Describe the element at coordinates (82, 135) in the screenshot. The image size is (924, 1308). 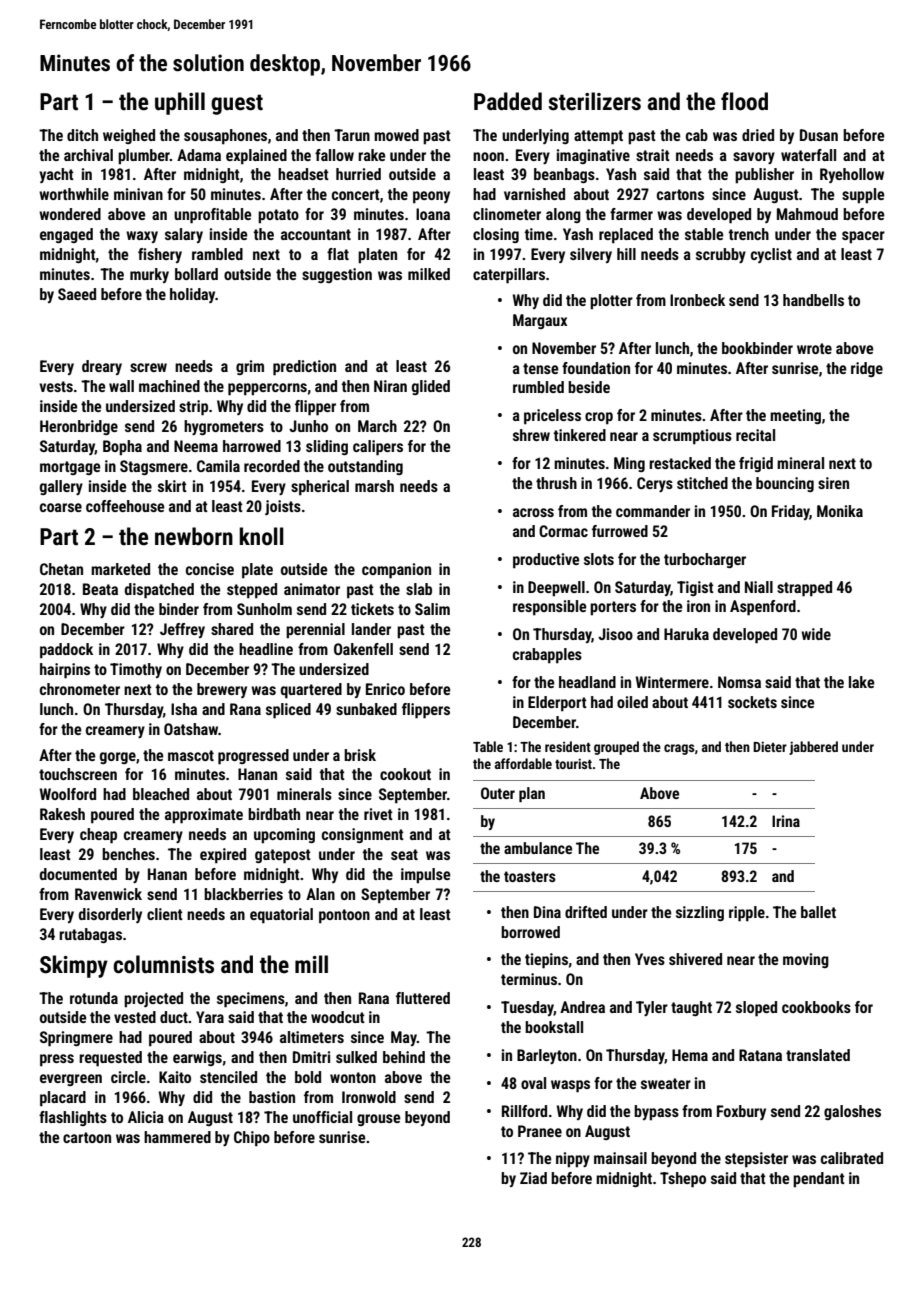
I see `ditch` at that location.
